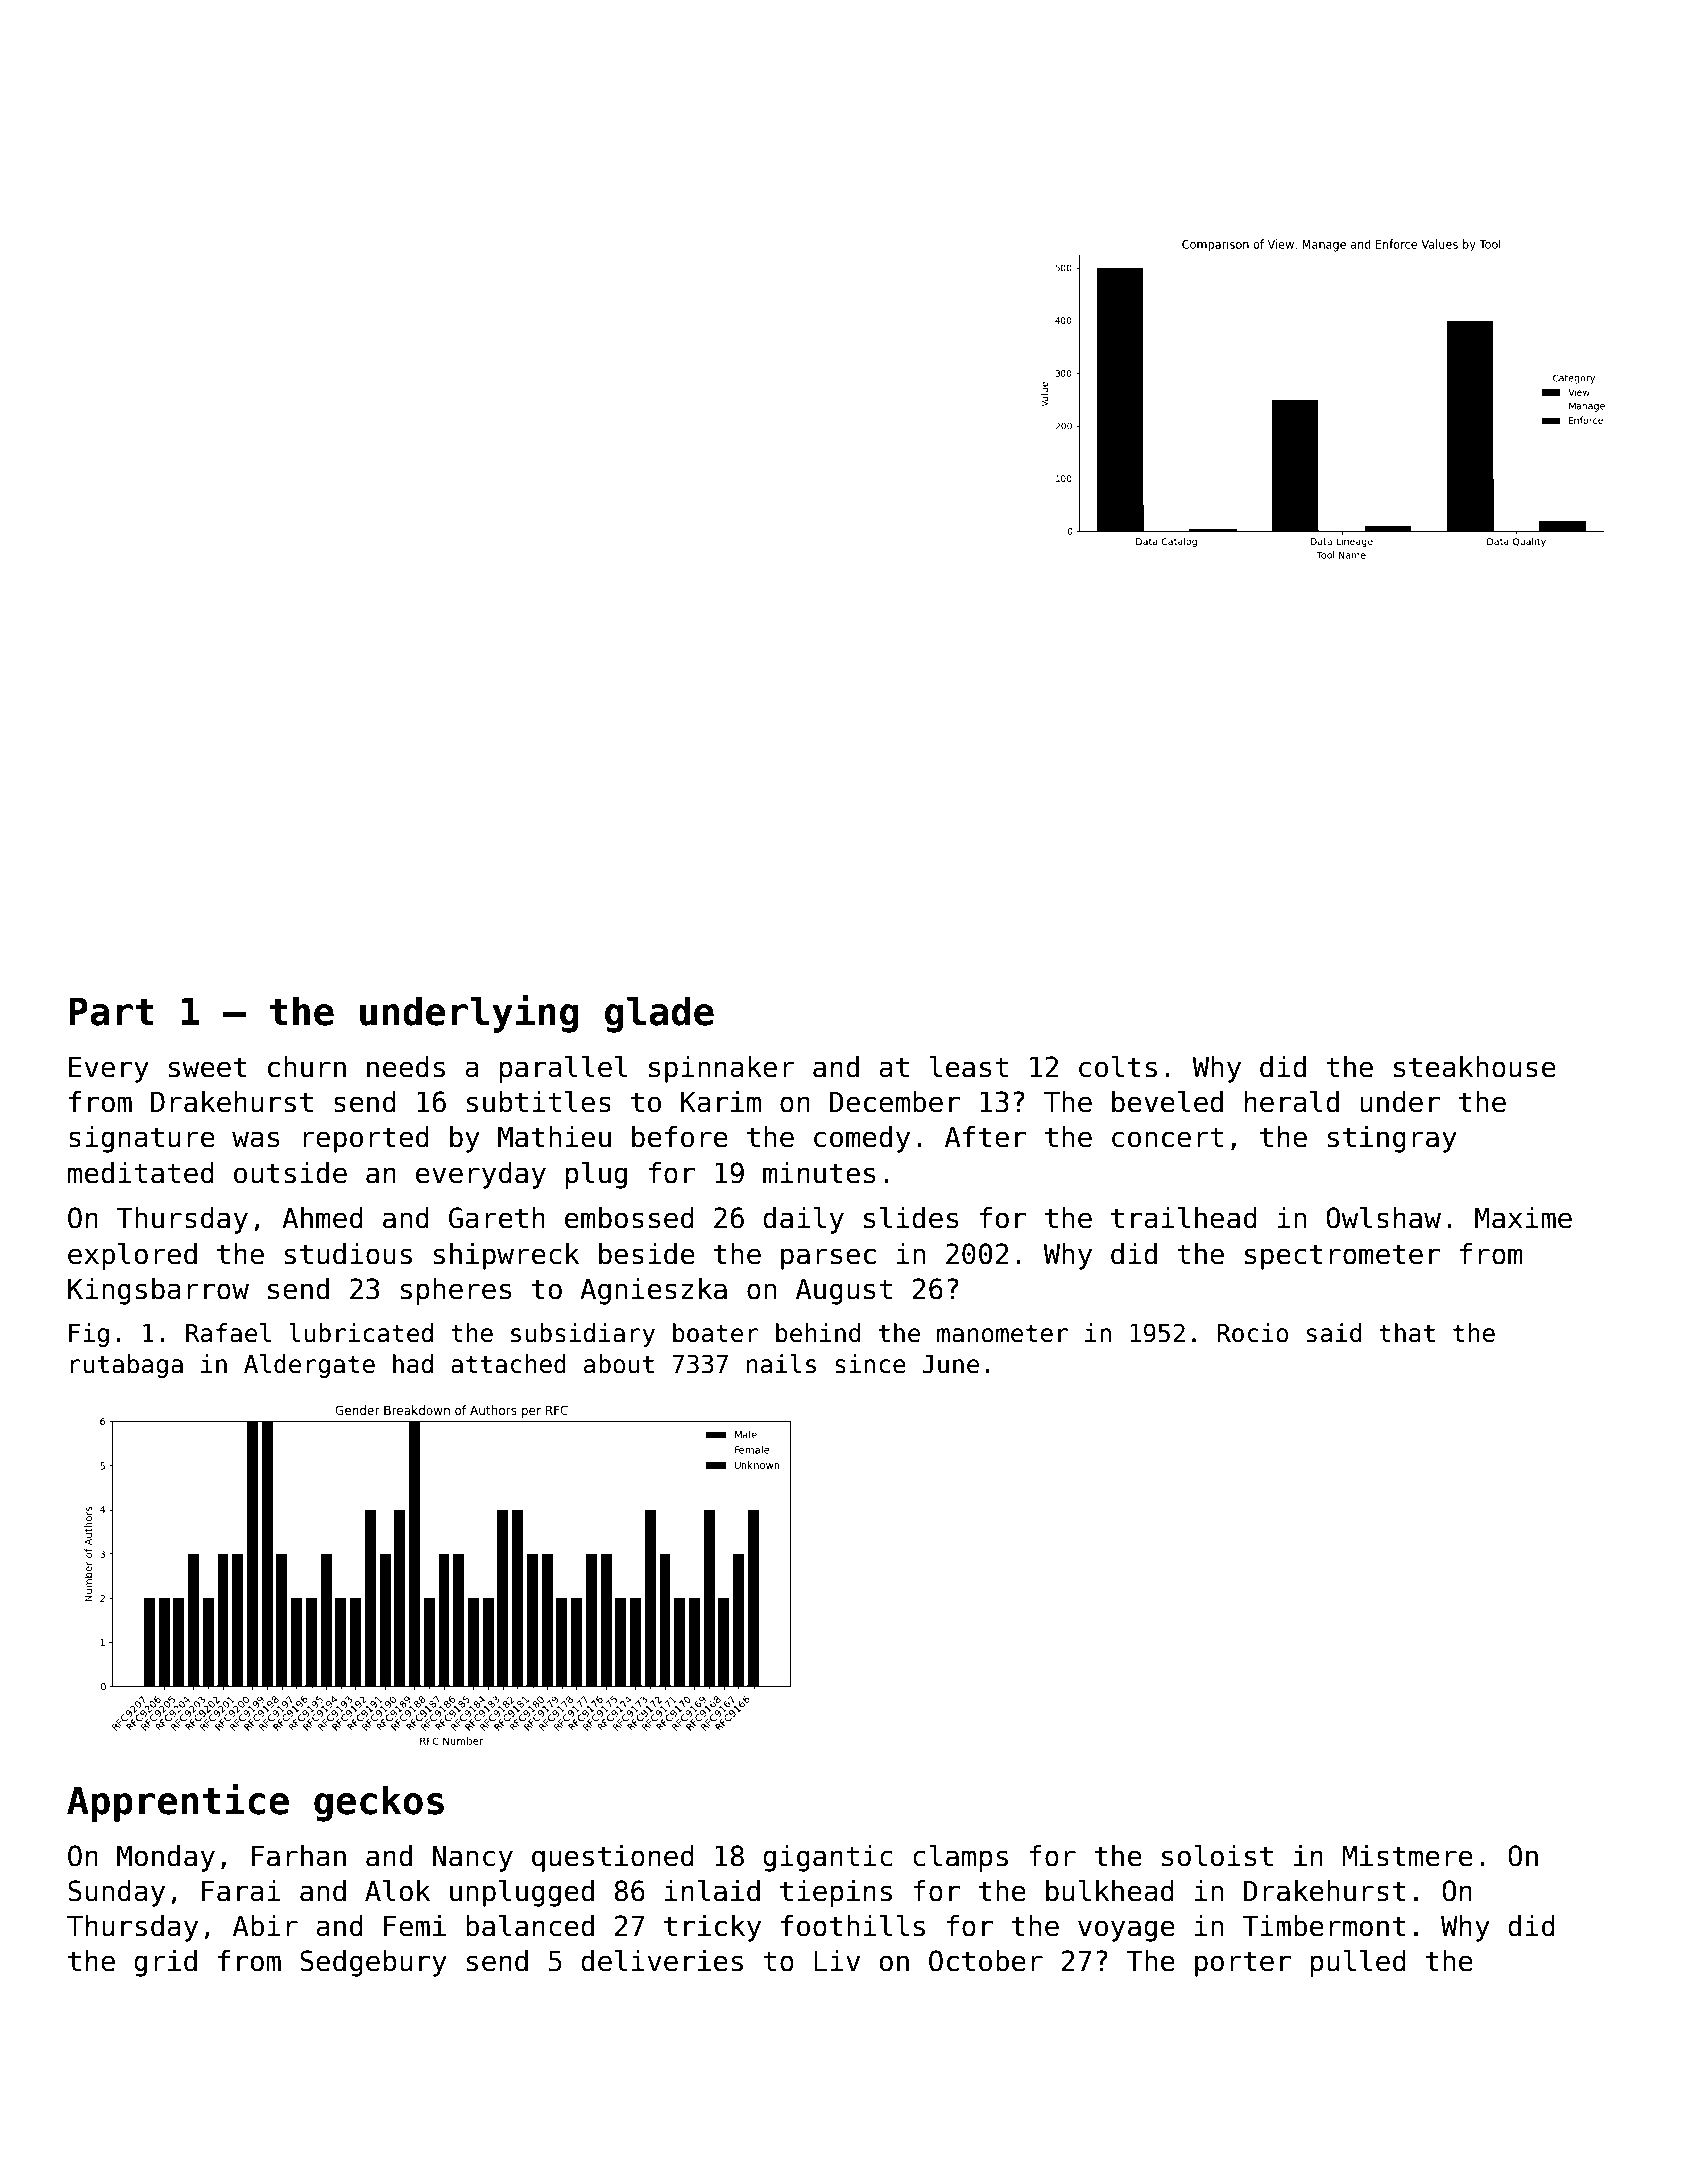  What do you see at coordinates (1167, 1102) in the screenshot?
I see `beveled` at bounding box center [1167, 1102].
